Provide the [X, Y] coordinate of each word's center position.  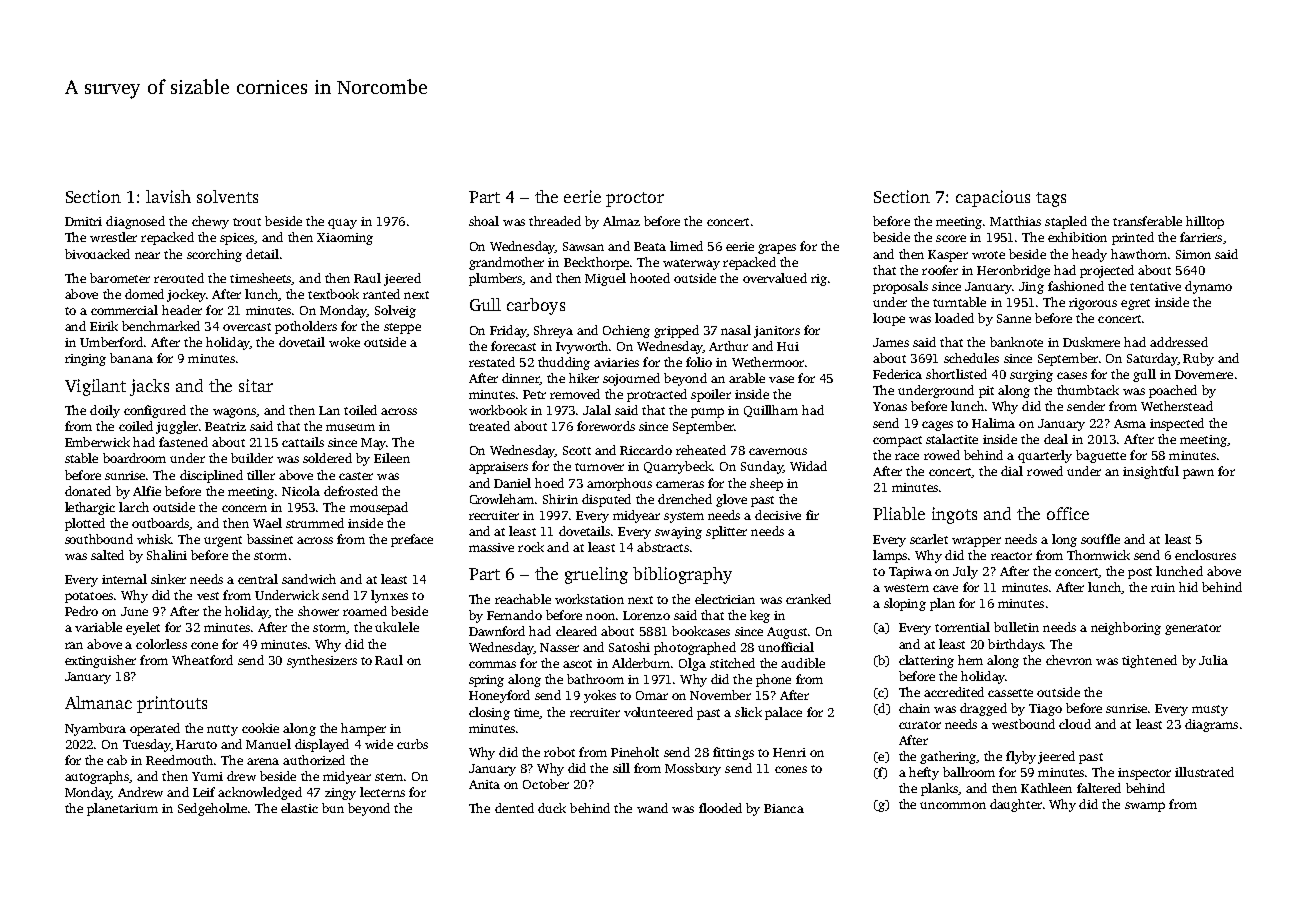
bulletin [1016, 627]
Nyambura [95, 729]
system [684, 517]
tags [1051, 199]
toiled [360, 410]
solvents [227, 196]
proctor [635, 199]
